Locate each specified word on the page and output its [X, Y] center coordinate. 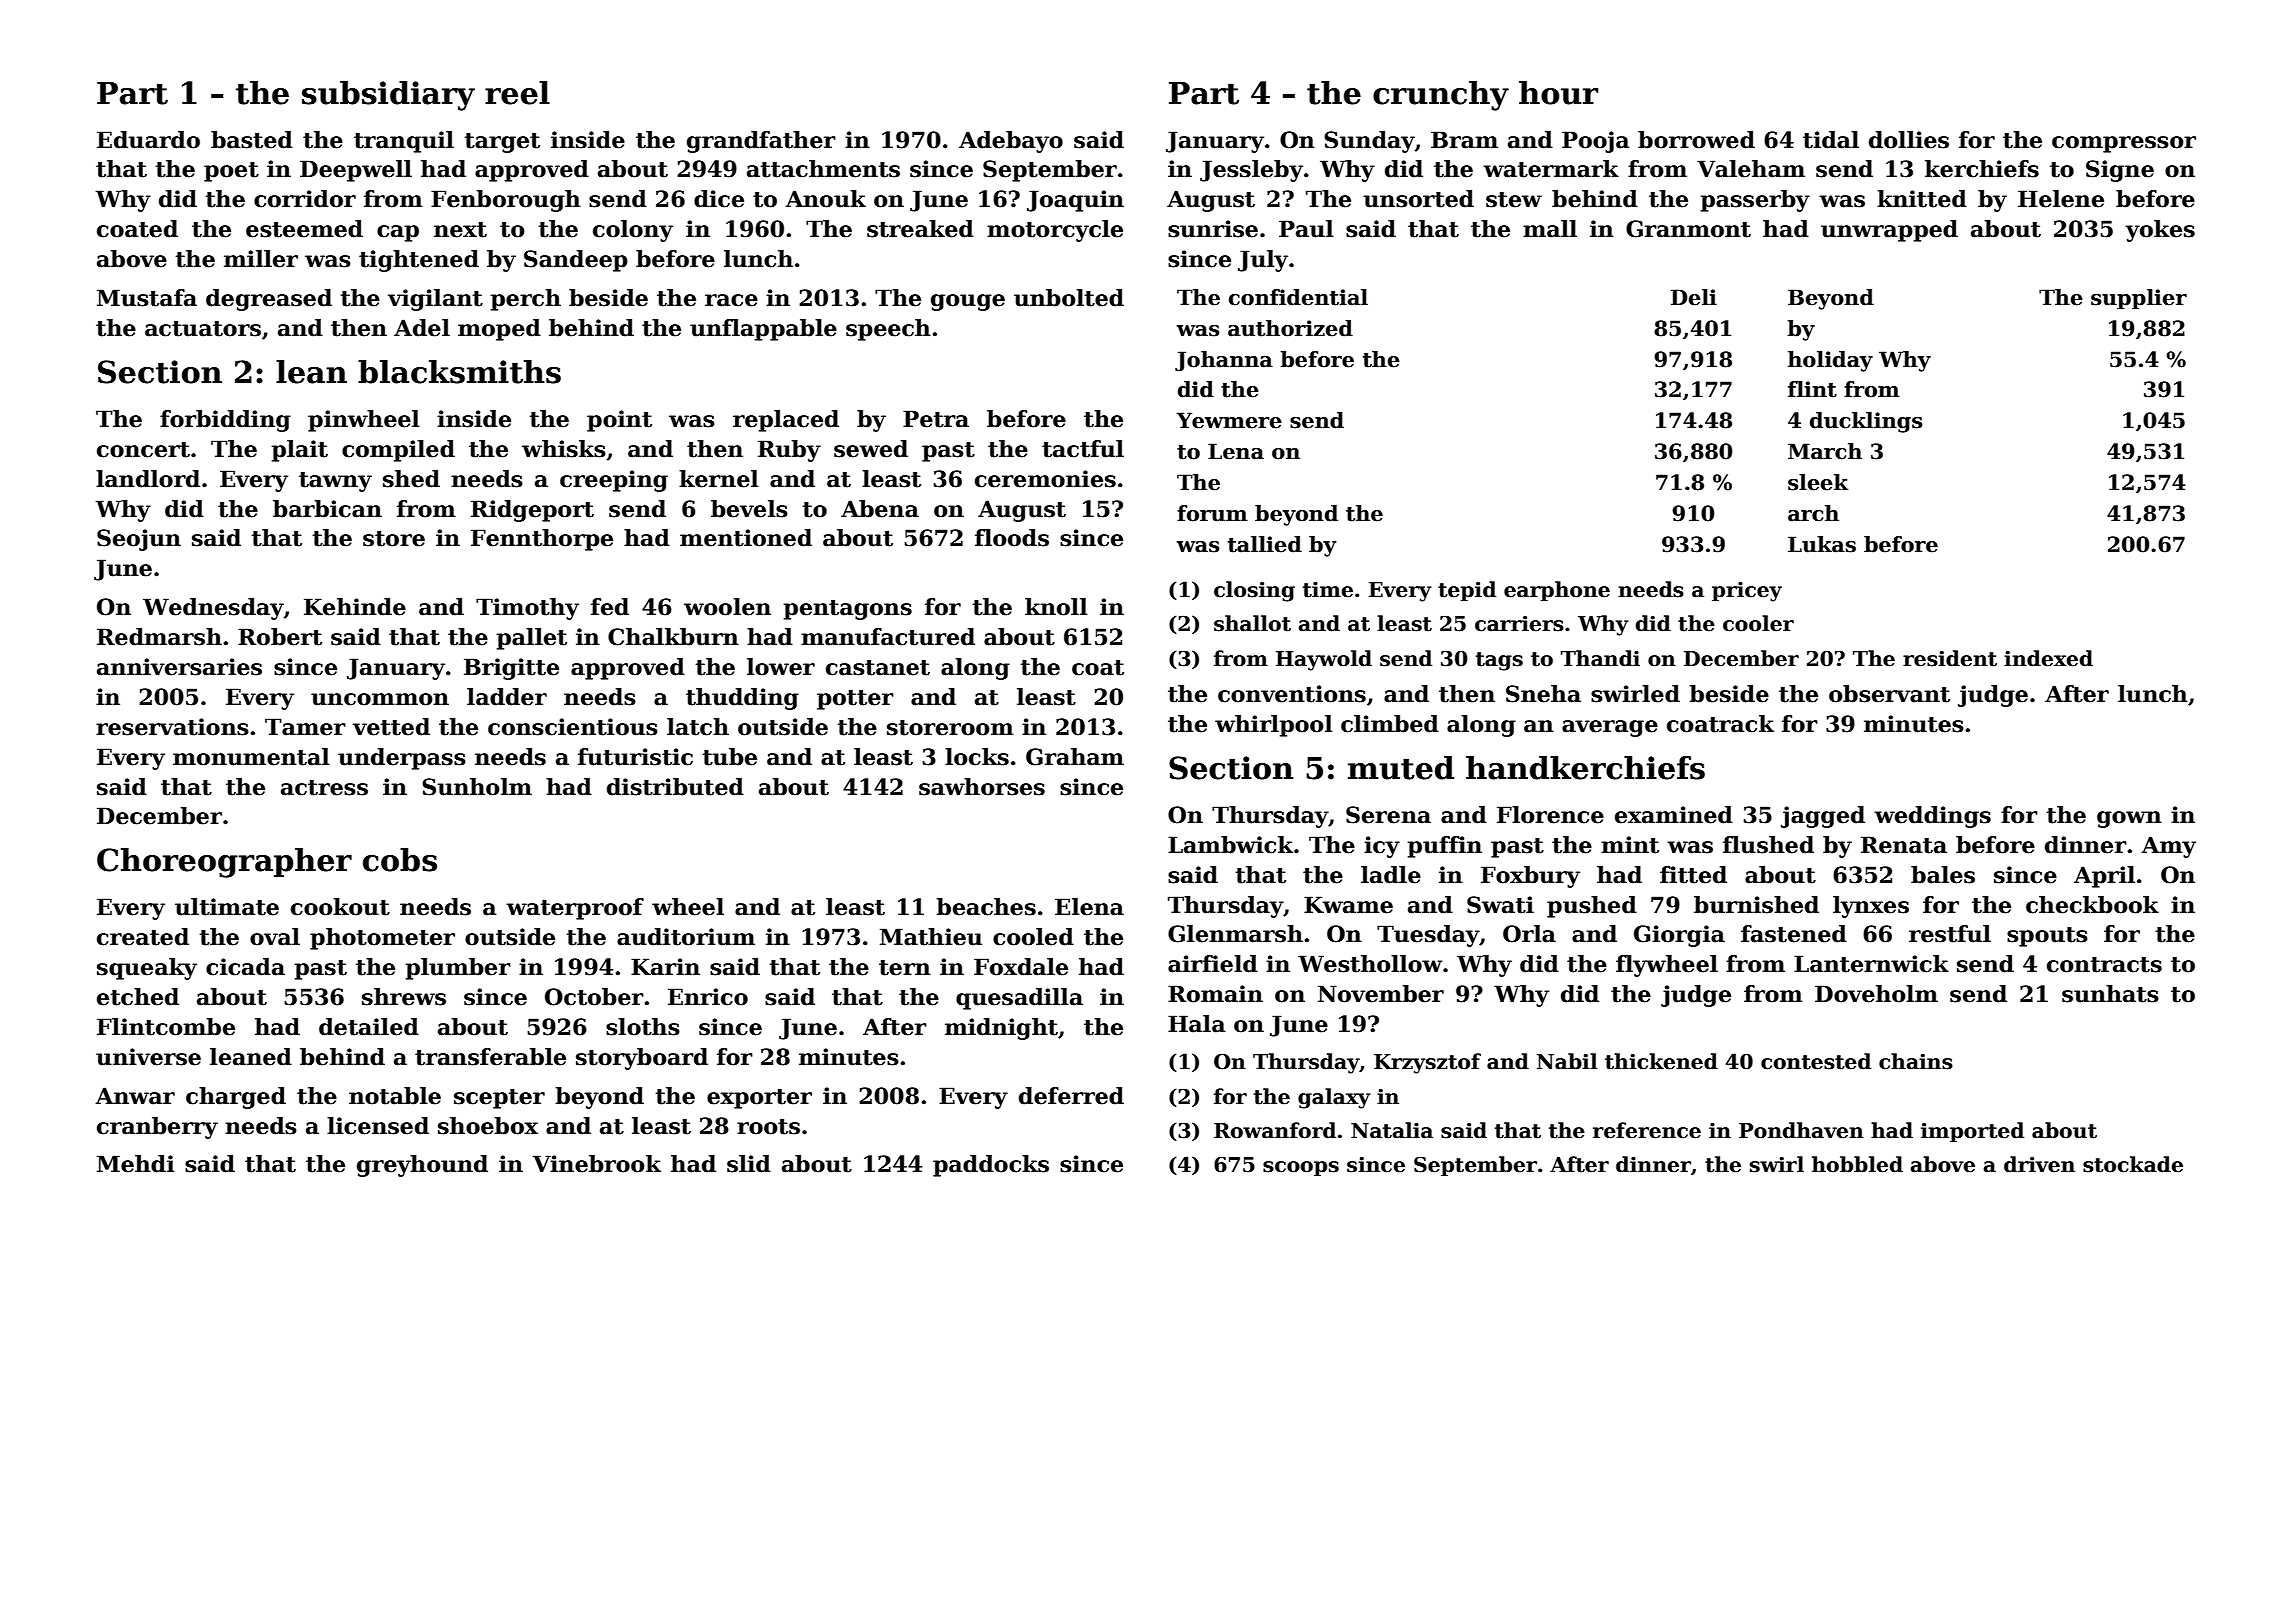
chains [1916, 1061]
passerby [1755, 201]
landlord [148, 479]
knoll [1056, 607]
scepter [499, 1099]
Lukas [1822, 544]
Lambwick [1230, 845]
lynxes [1871, 907]
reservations [172, 727]
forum [1212, 513]
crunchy [1441, 96]
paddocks [991, 1166]
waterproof [575, 909]
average [1610, 728]
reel [517, 93]
